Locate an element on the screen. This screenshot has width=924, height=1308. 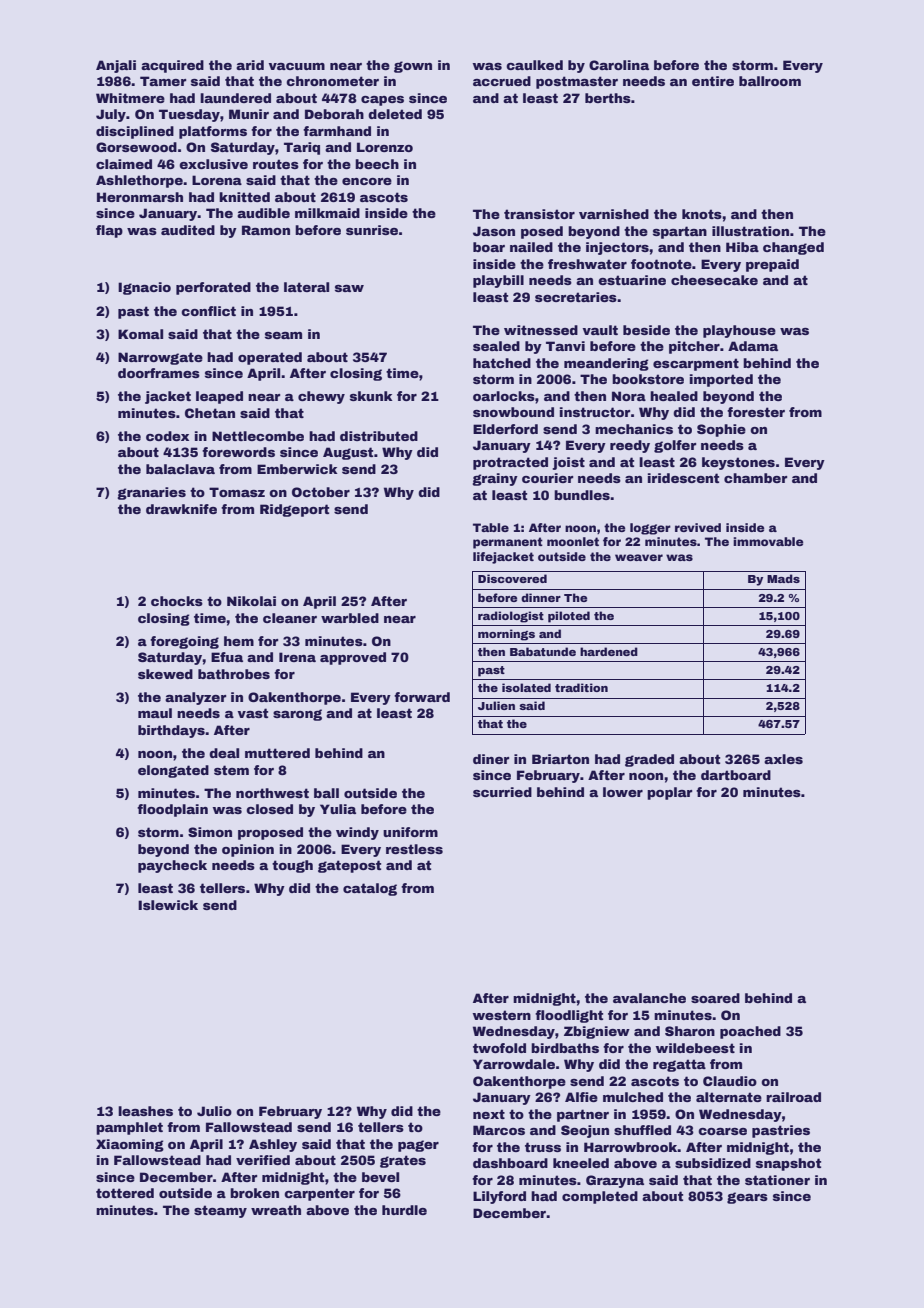
northwest is located at coordinates (272, 793).
